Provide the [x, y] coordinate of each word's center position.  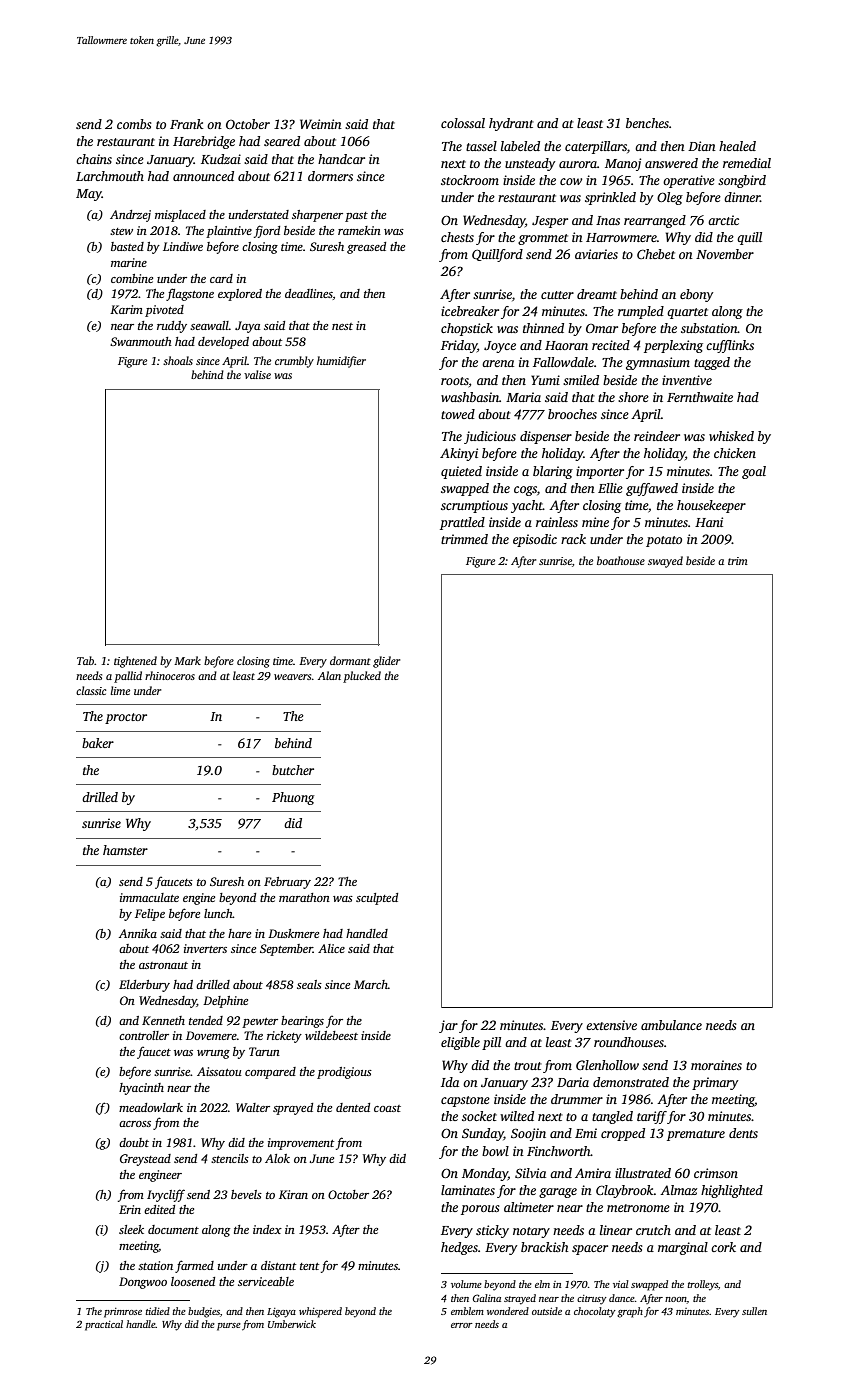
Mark [187, 660]
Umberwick [292, 1324]
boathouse [621, 560]
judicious [490, 437]
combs [134, 124]
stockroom [470, 180]
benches [647, 123]
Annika [138, 933]
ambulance [671, 1025]
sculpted [377, 899]
